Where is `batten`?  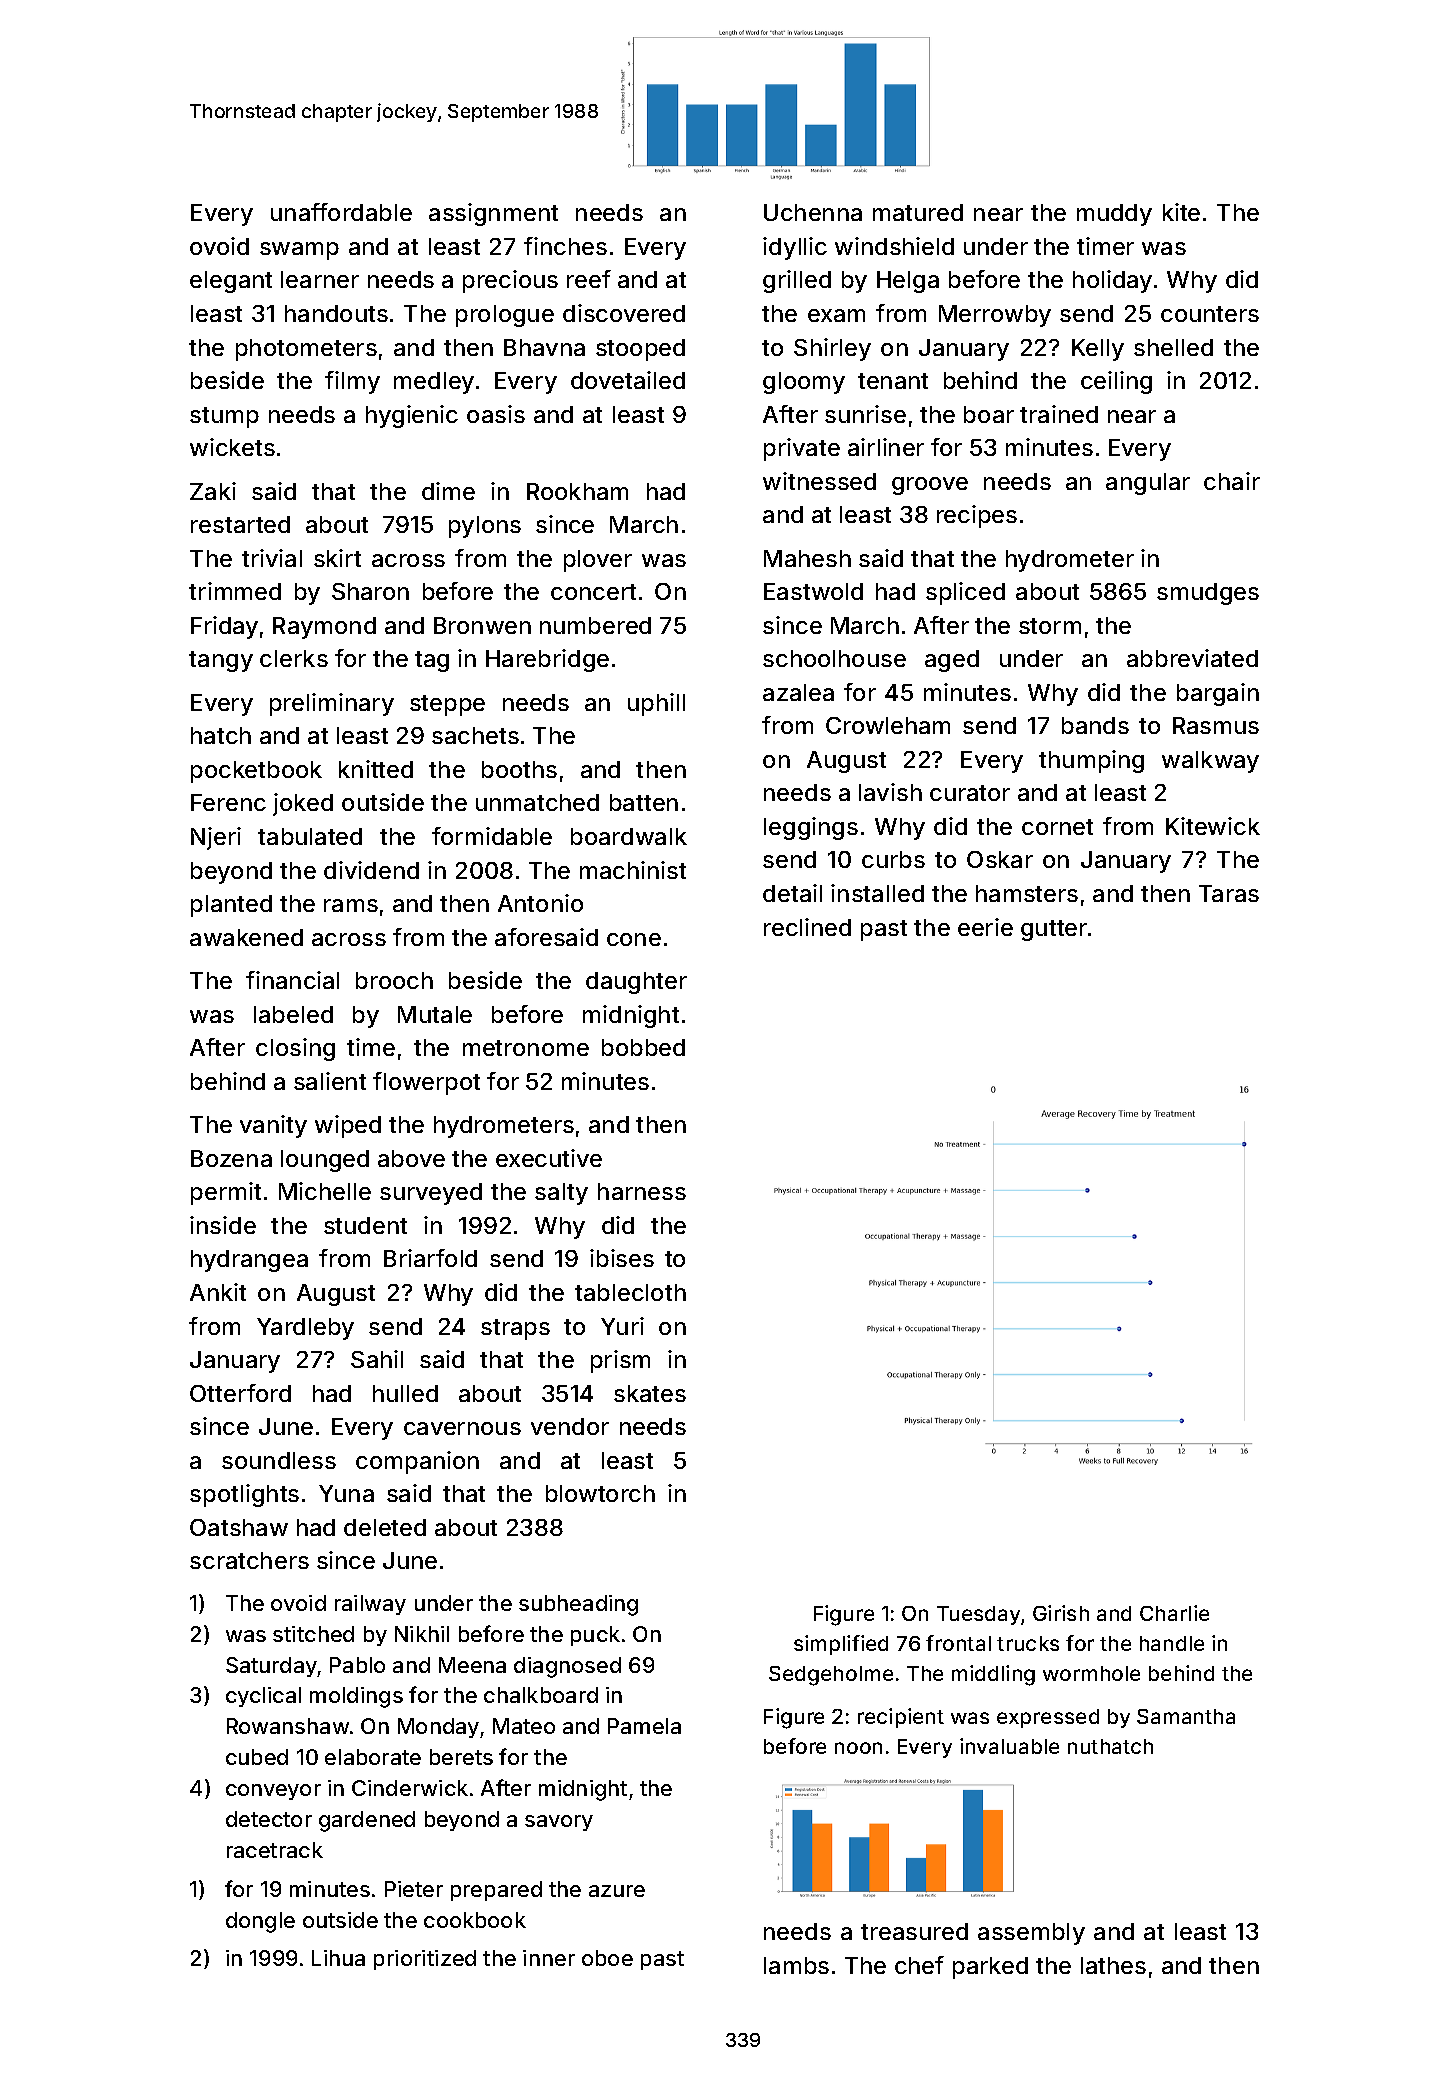 batten is located at coordinates (644, 802).
